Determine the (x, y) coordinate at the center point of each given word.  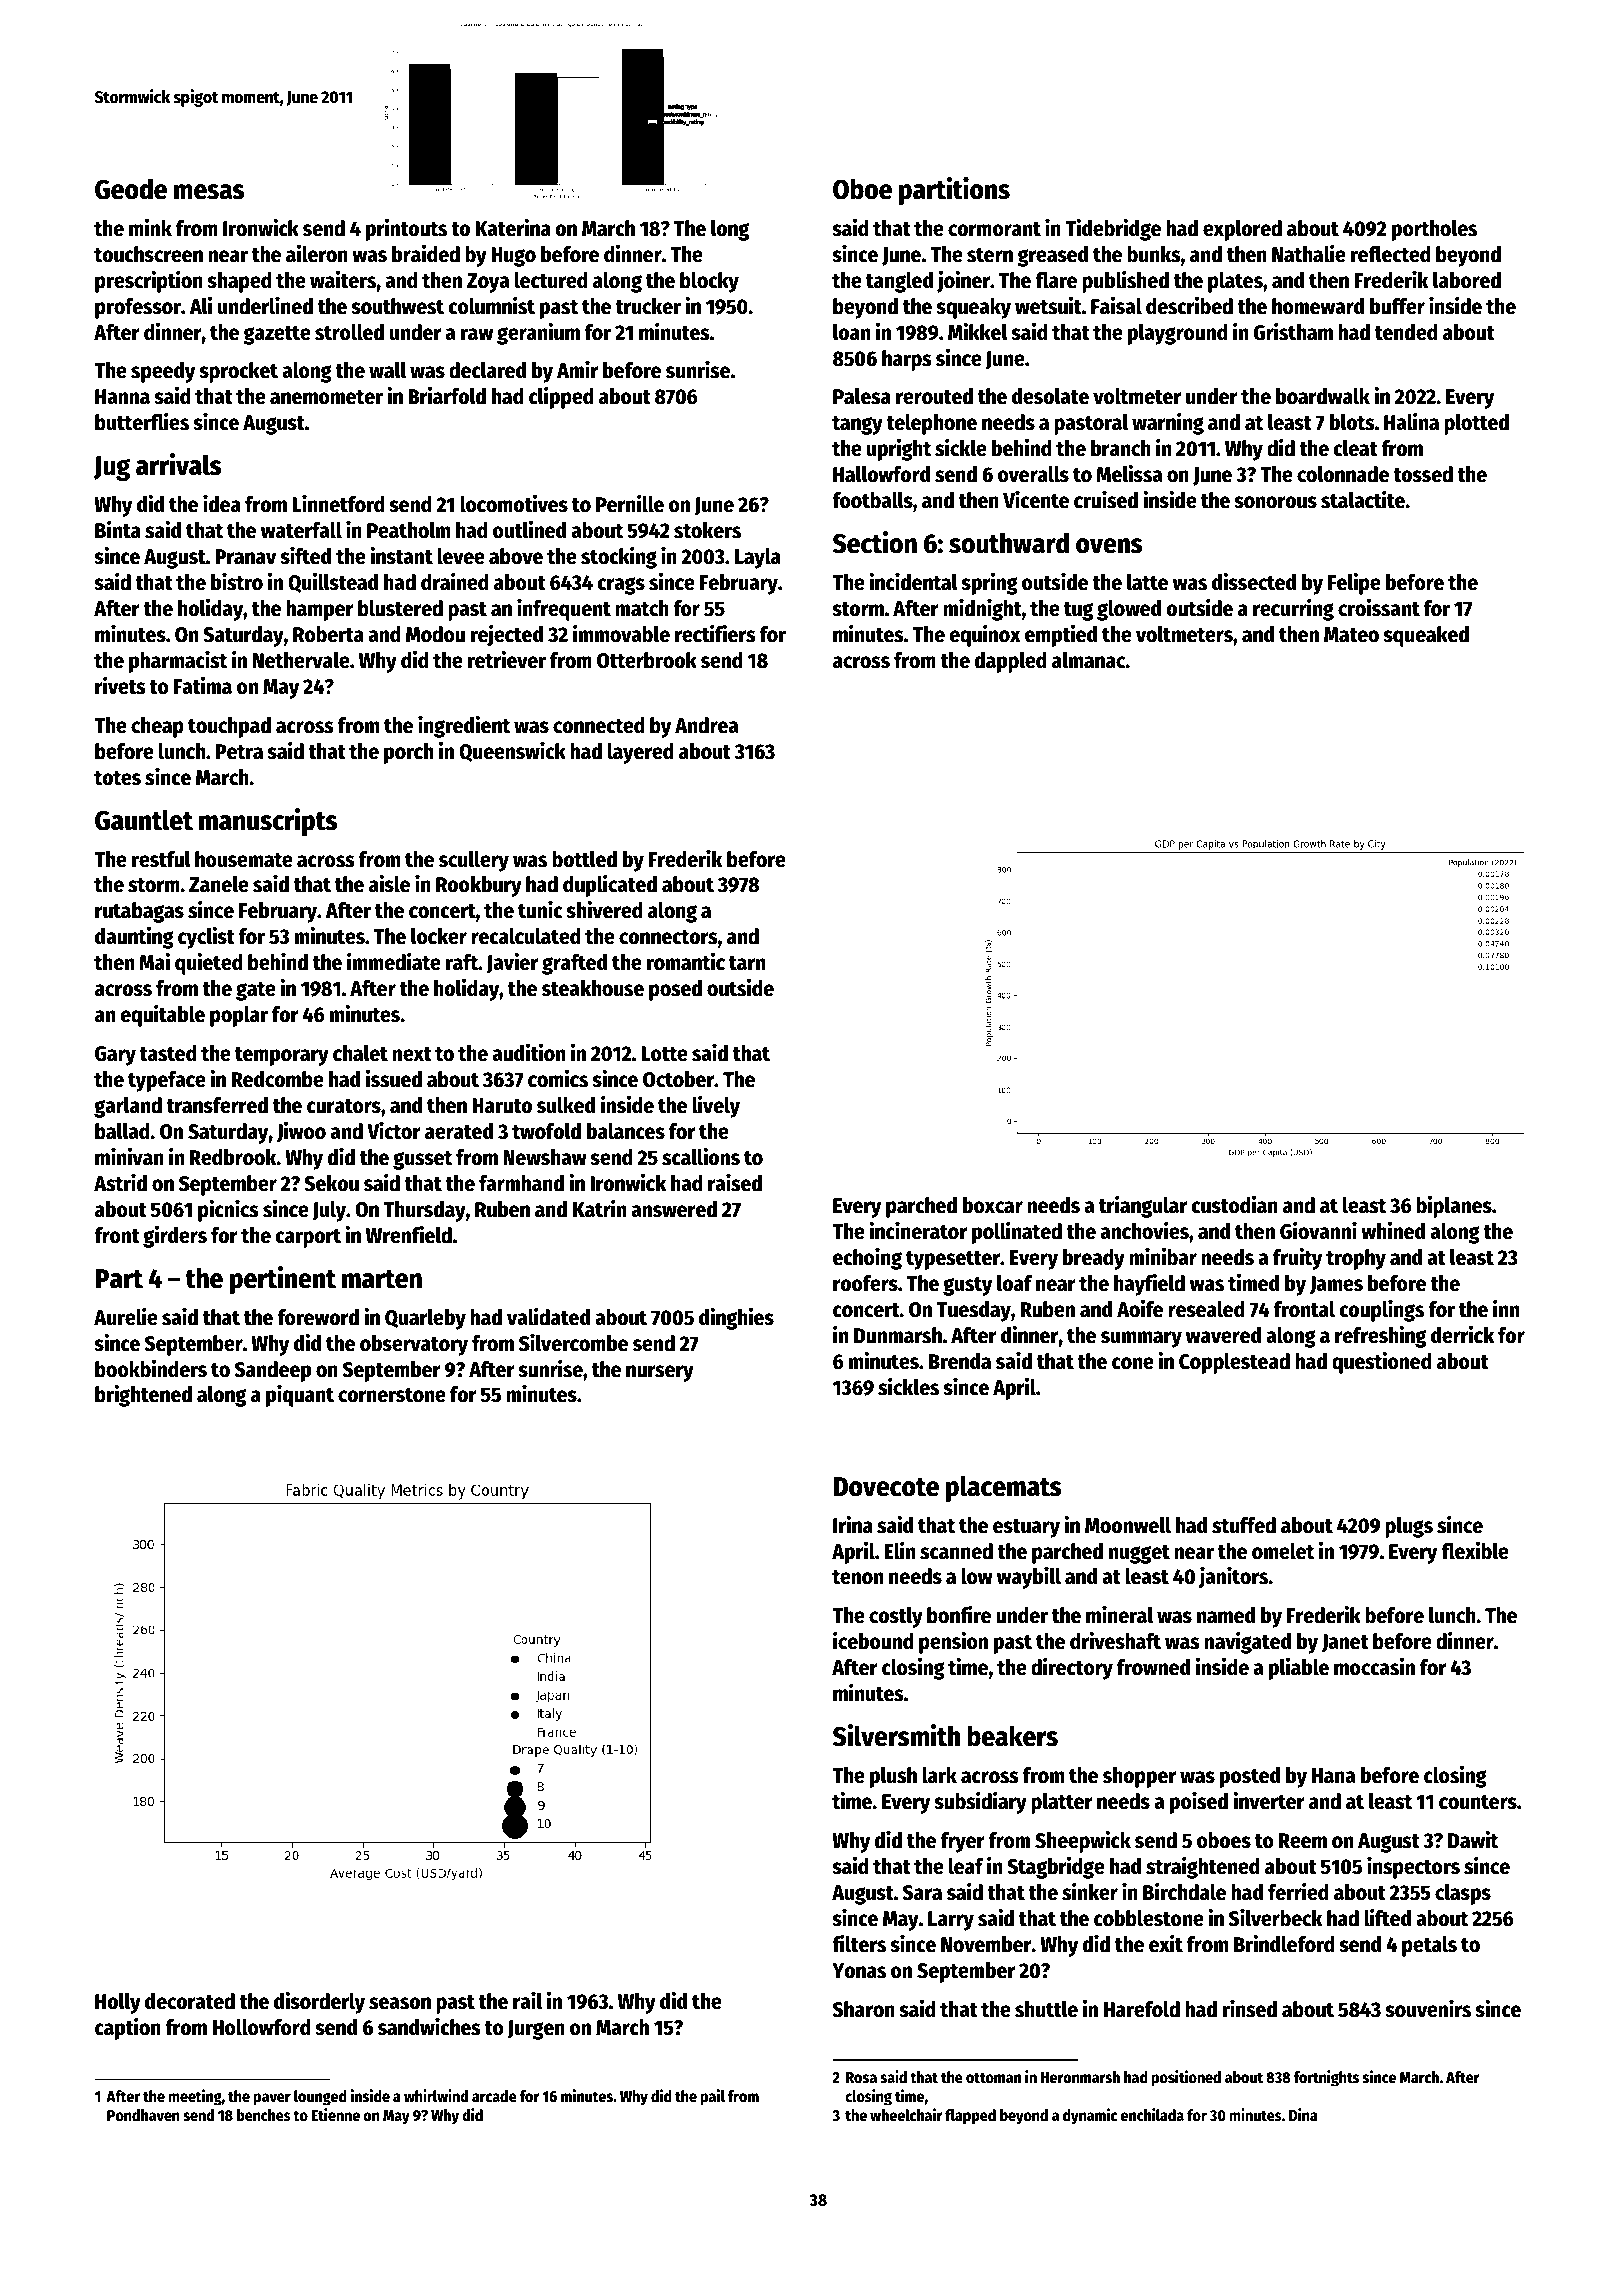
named (1226, 1615)
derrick (1462, 1335)
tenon (857, 1577)
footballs (872, 500)
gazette (277, 335)
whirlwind (436, 2096)
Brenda (960, 1361)
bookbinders (151, 1369)
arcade (494, 2096)
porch (408, 753)
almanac (1089, 660)
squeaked (1426, 636)
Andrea (706, 725)
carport (308, 1238)
